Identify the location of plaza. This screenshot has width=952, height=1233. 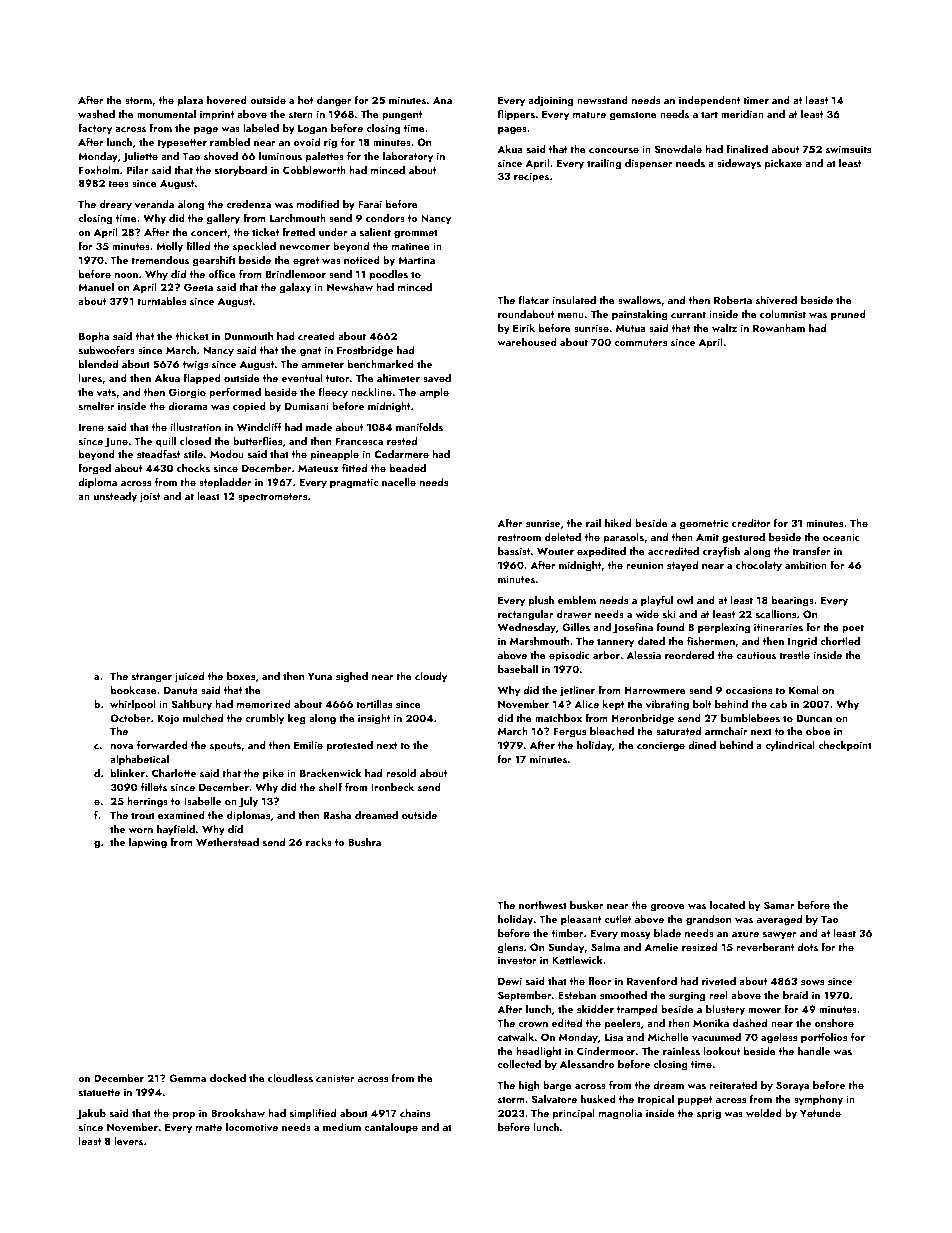
(190, 101).
